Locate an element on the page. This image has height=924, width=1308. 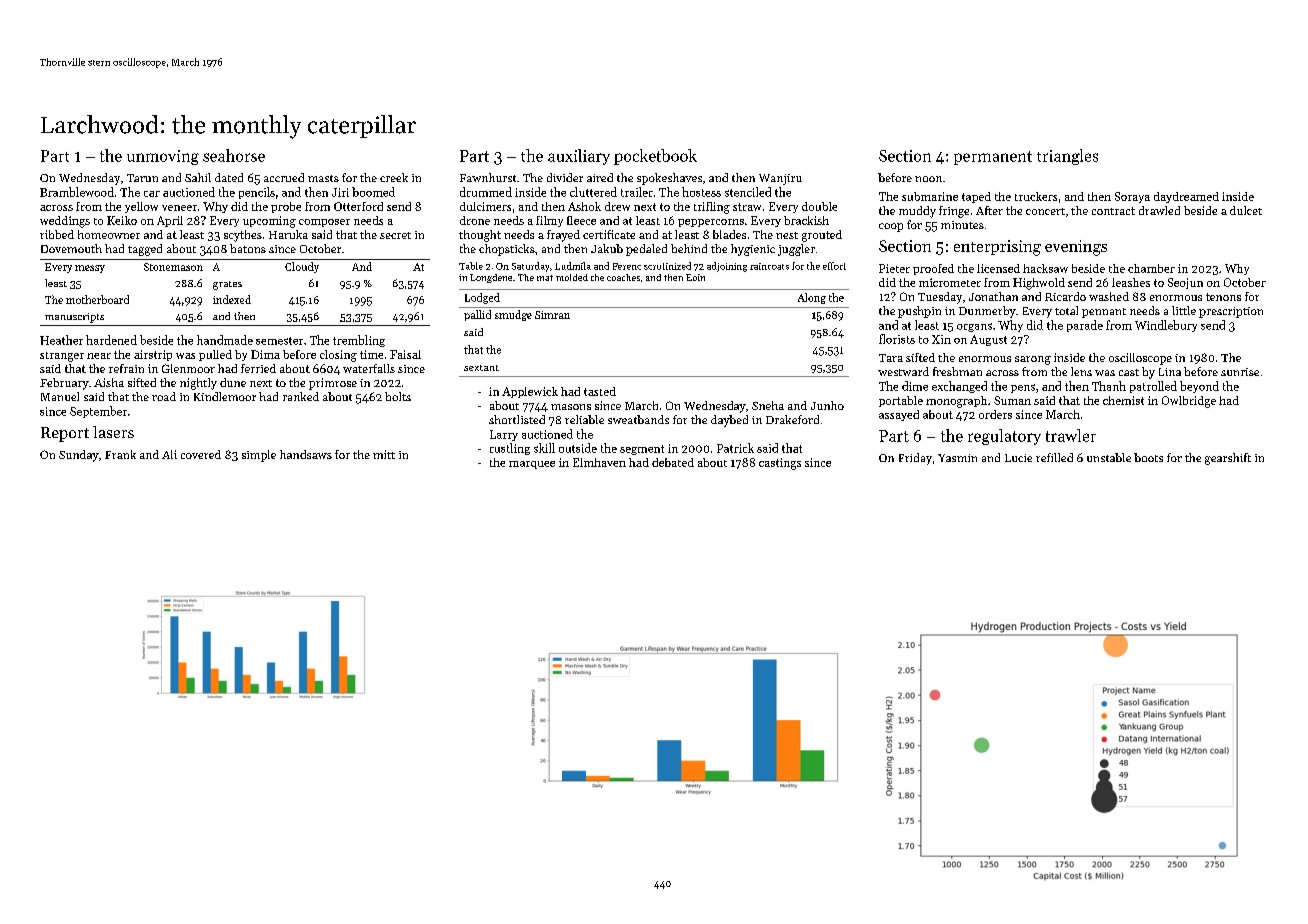
seahorse is located at coordinates (234, 155).
